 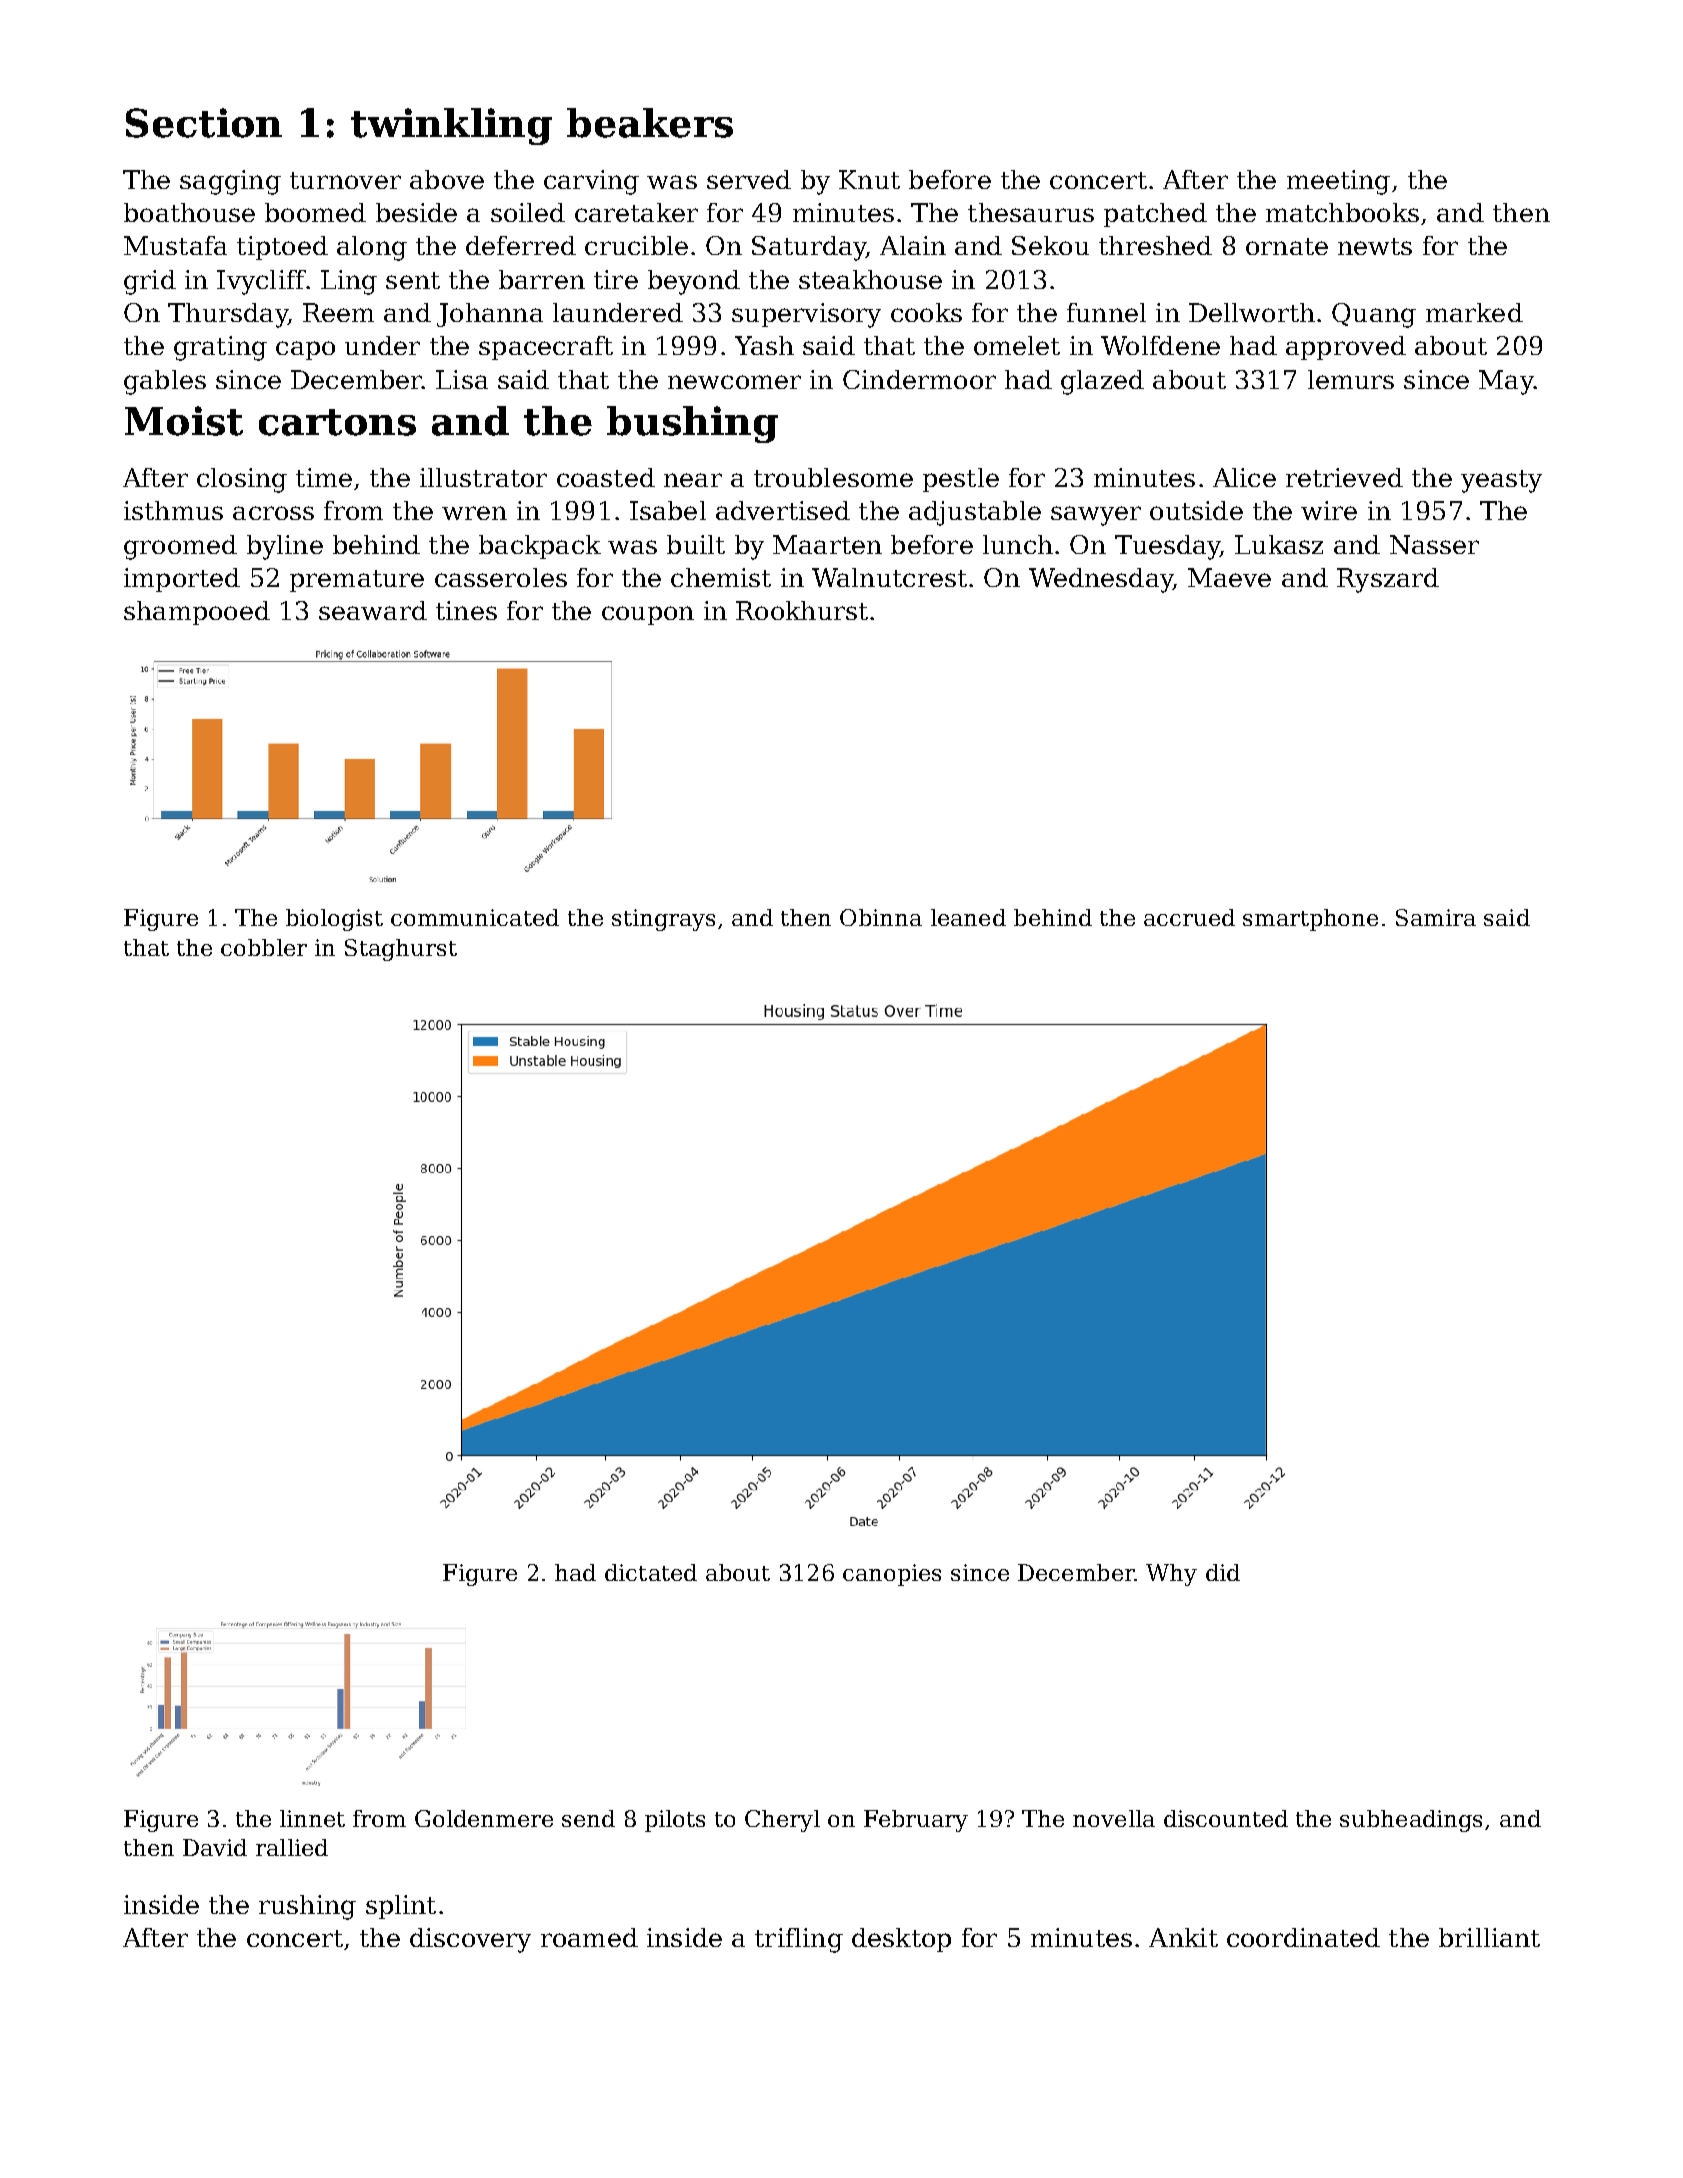 What do you see at coordinates (1031, 212) in the image?
I see `thesaurus` at bounding box center [1031, 212].
